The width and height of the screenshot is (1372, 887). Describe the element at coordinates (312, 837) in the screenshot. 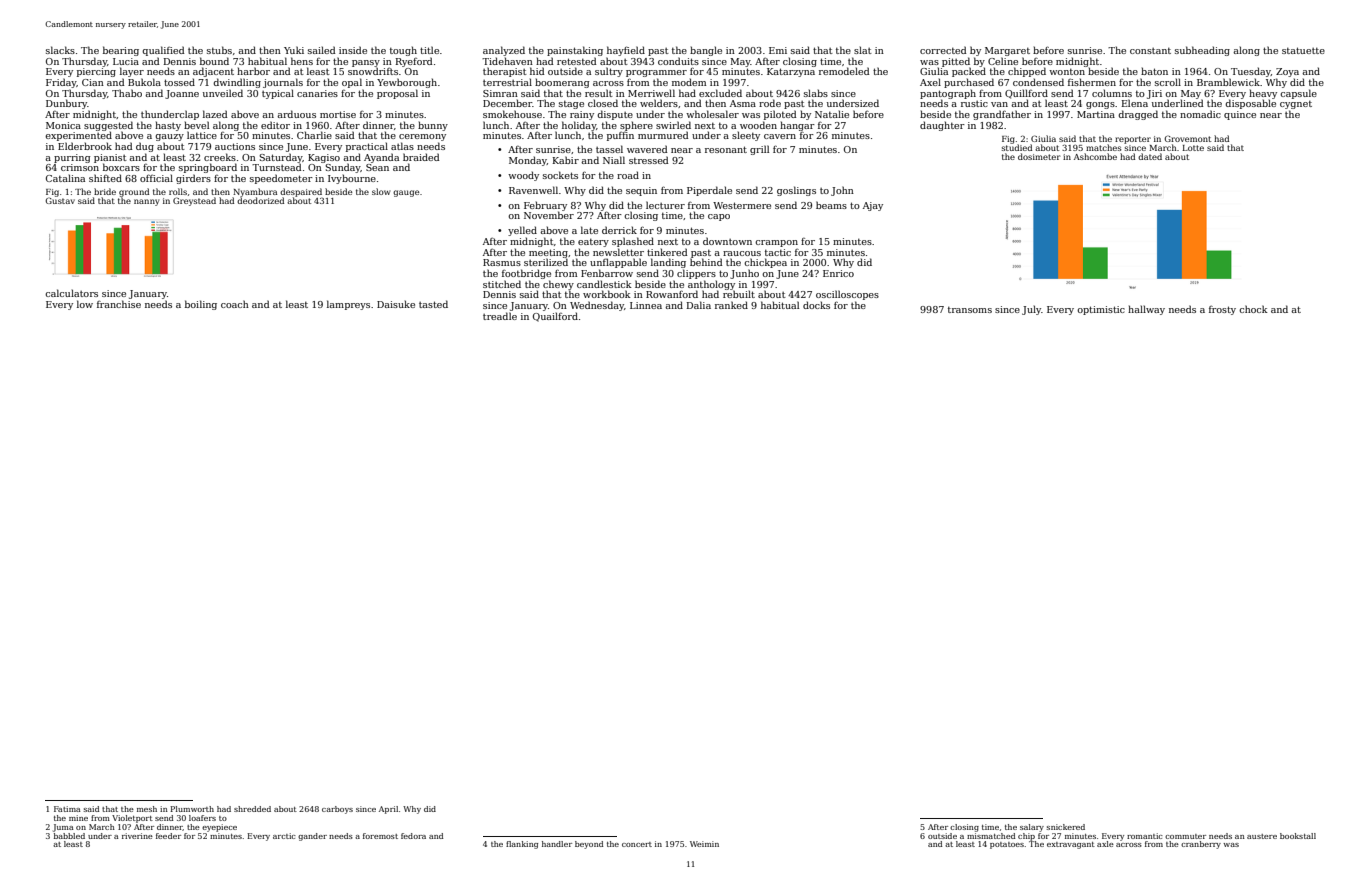

I see `gander` at that location.
